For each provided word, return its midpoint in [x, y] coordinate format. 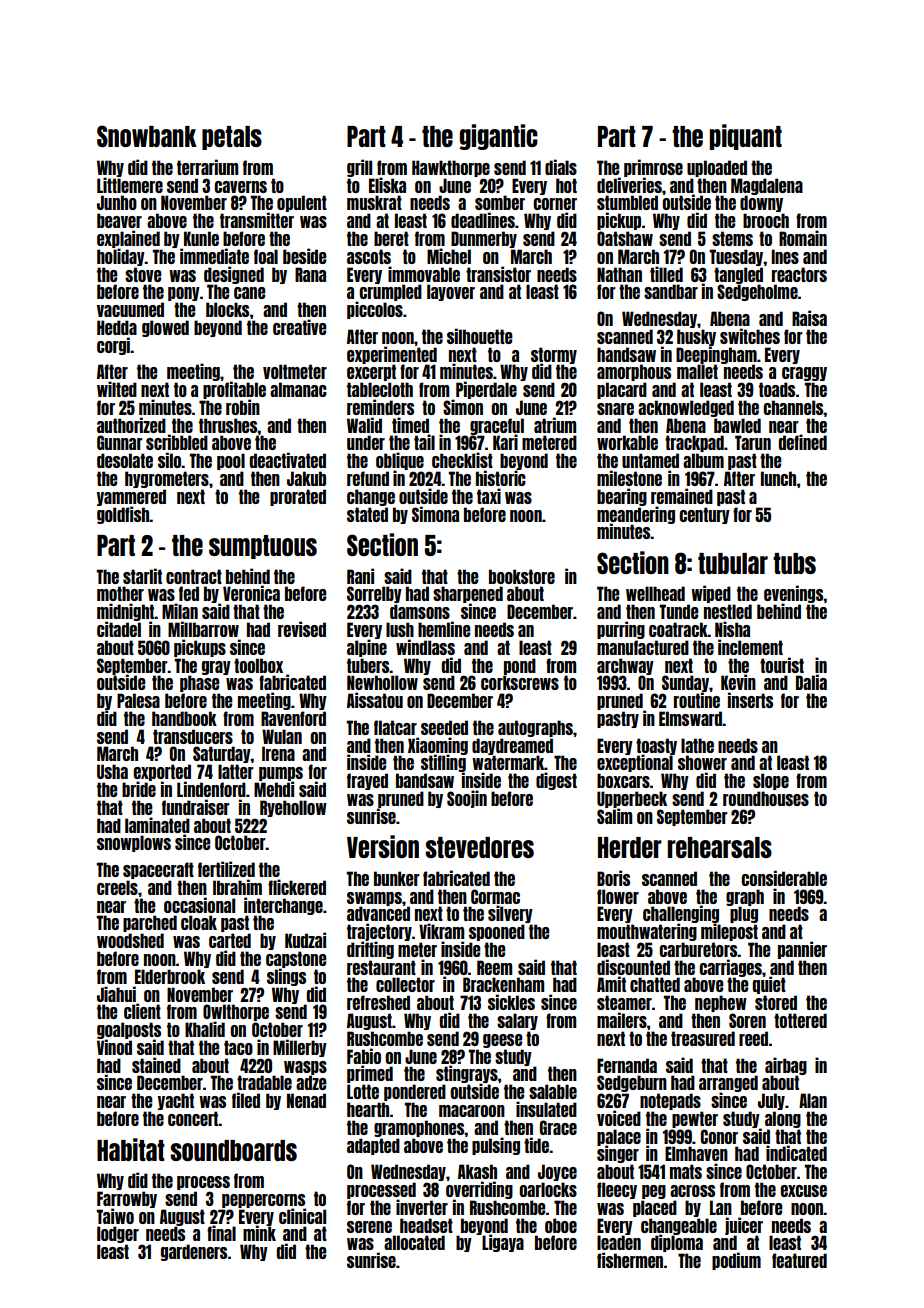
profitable [234, 391]
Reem [494, 967]
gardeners [194, 1252]
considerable [784, 878]
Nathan [619, 274]
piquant [746, 137]
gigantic [498, 137]
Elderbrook [170, 976]
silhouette [480, 336]
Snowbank [147, 136]
